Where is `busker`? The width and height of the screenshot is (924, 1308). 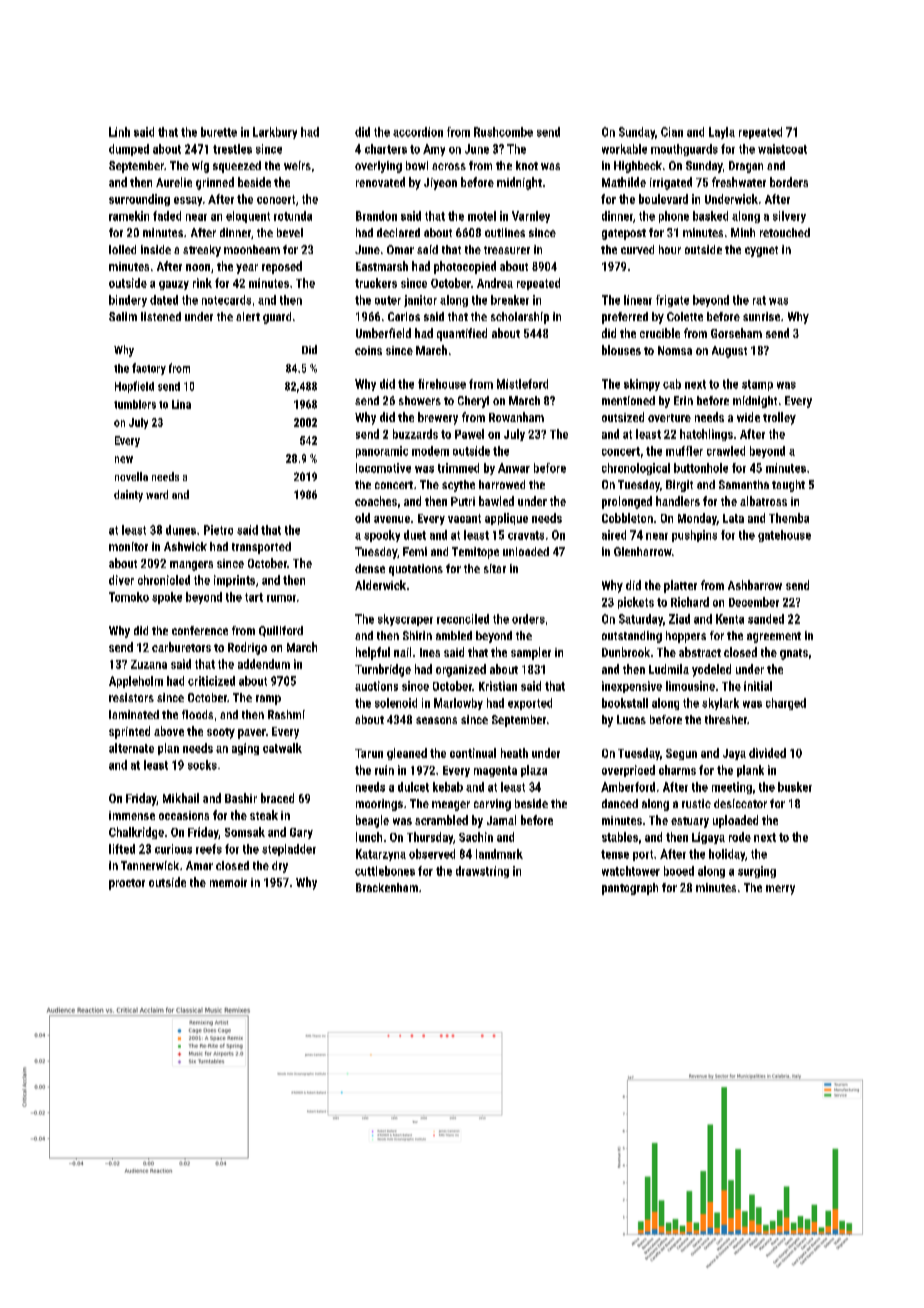 busker is located at coordinates (795, 787).
